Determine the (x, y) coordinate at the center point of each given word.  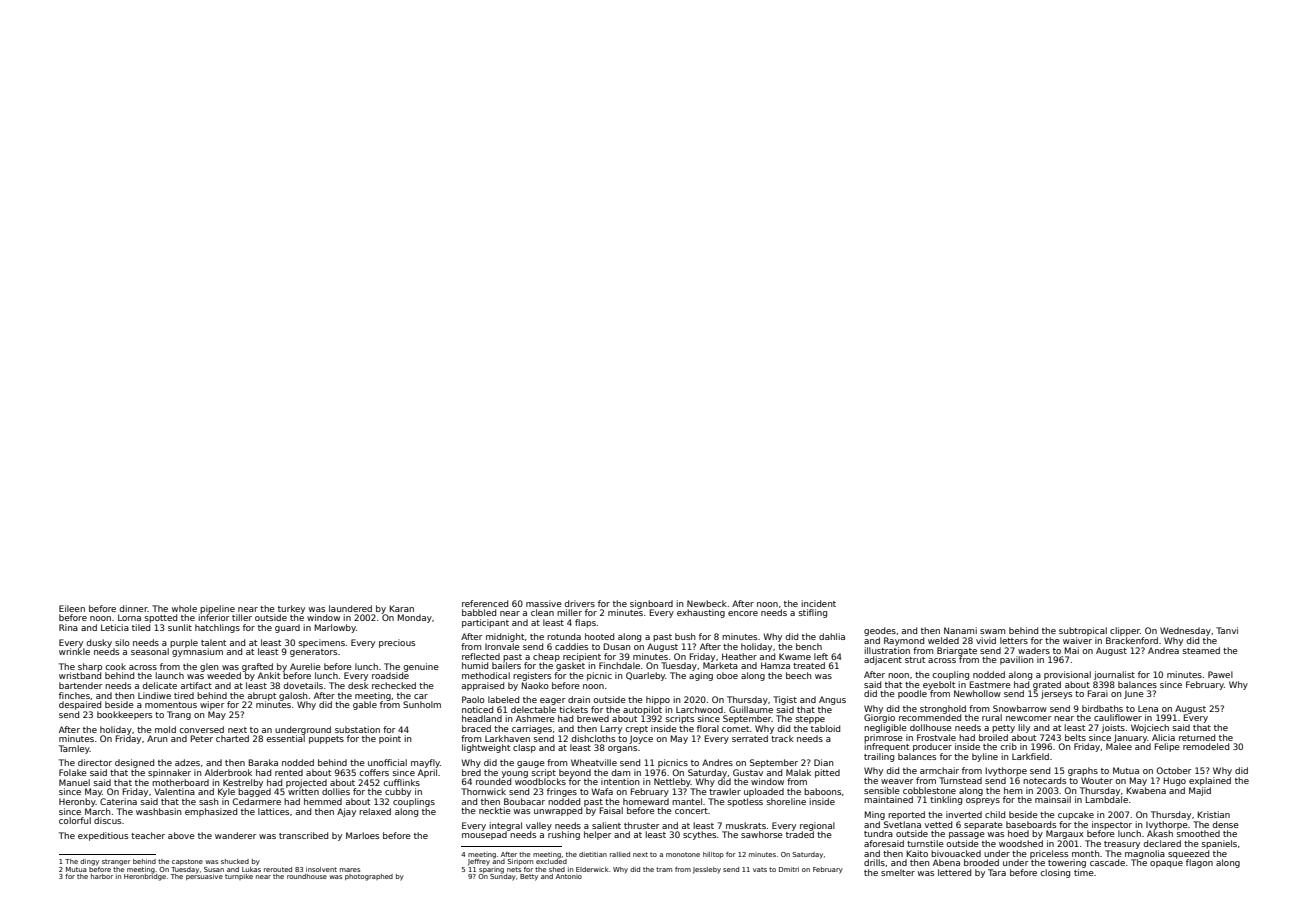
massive (544, 603)
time (1084, 872)
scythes (699, 835)
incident (818, 603)
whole (184, 608)
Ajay (346, 812)
